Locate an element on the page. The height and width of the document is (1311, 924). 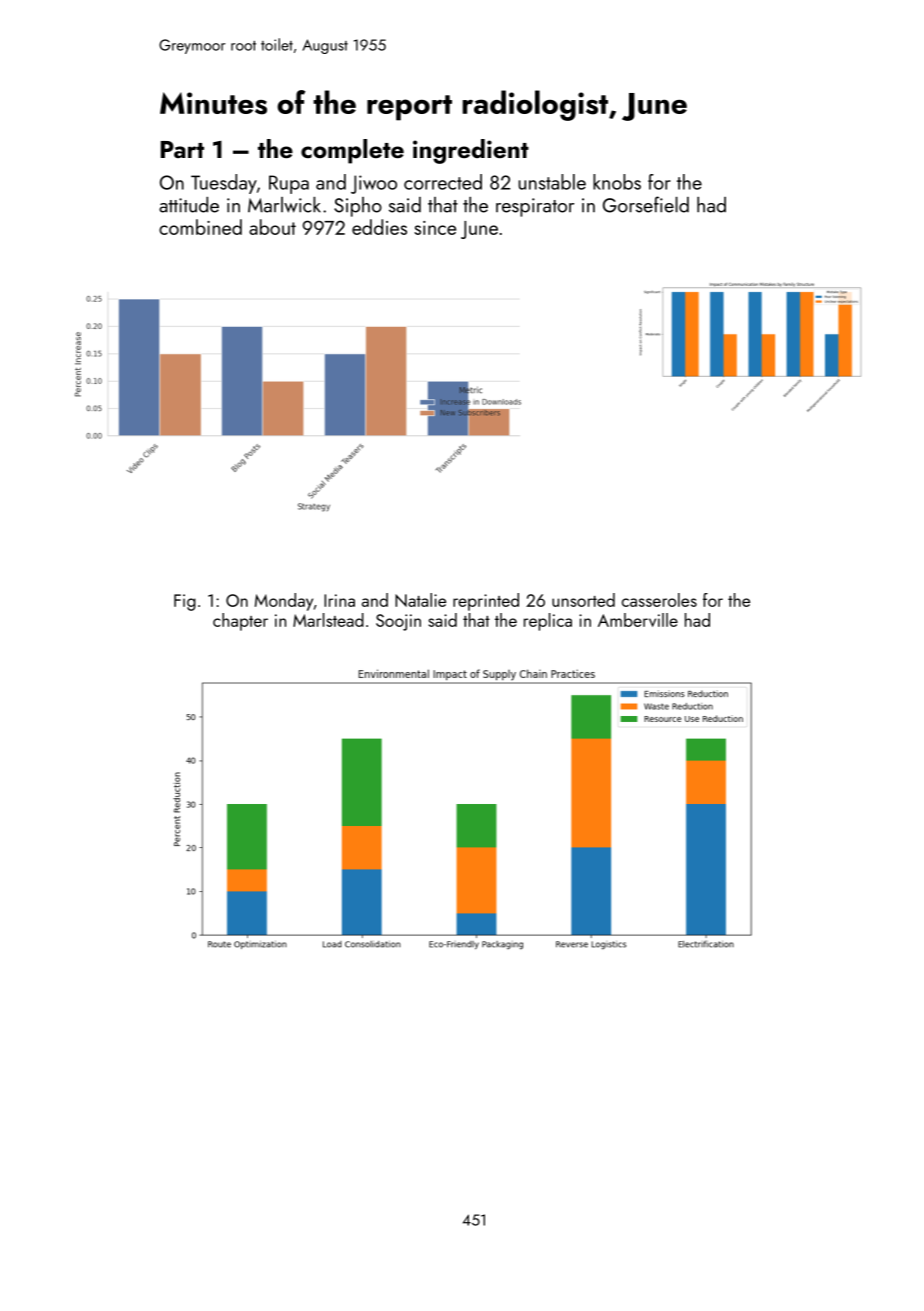
unsorted is located at coordinates (583, 600).
